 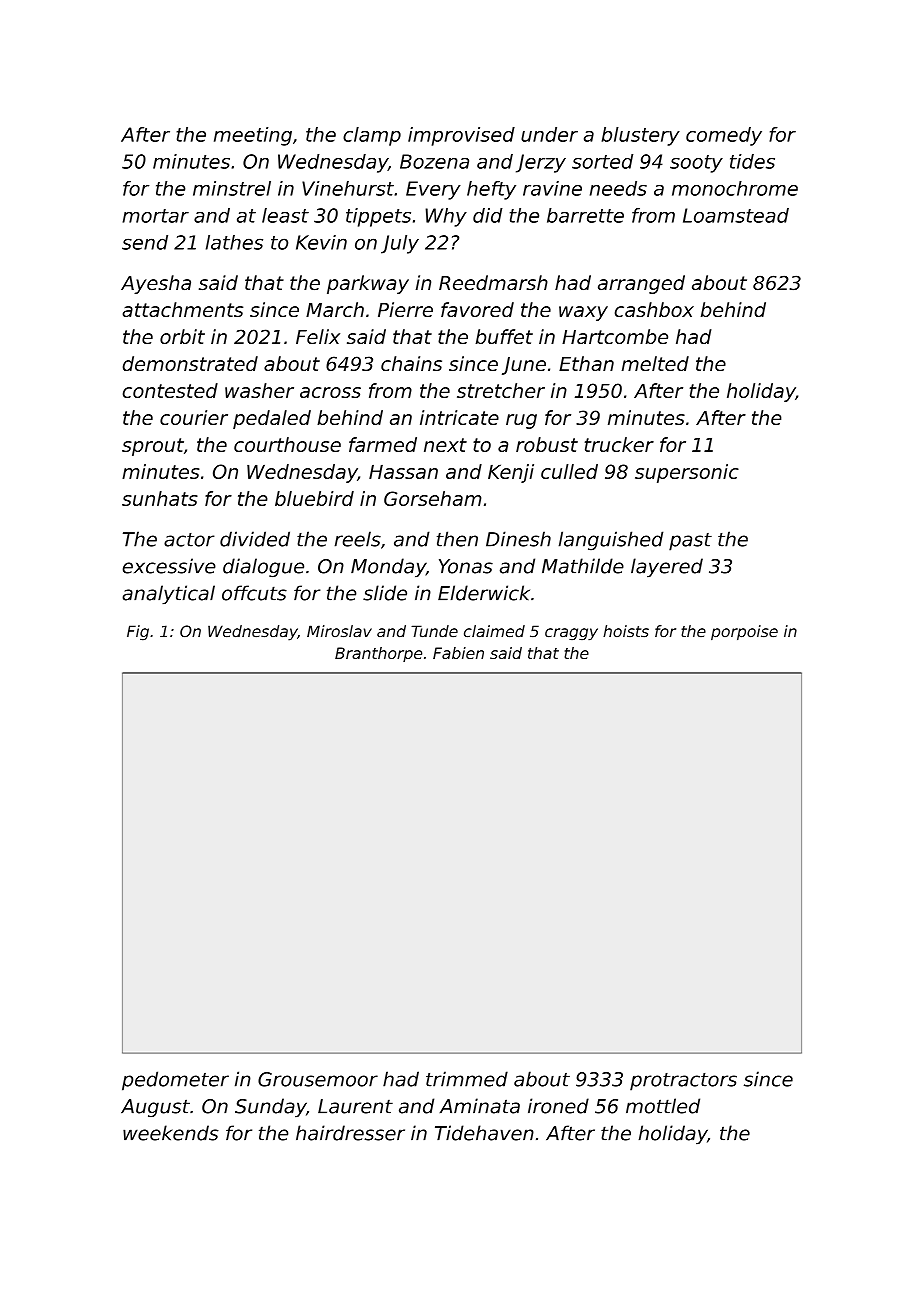 What do you see at coordinates (626, 631) in the document?
I see `hoists` at bounding box center [626, 631].
